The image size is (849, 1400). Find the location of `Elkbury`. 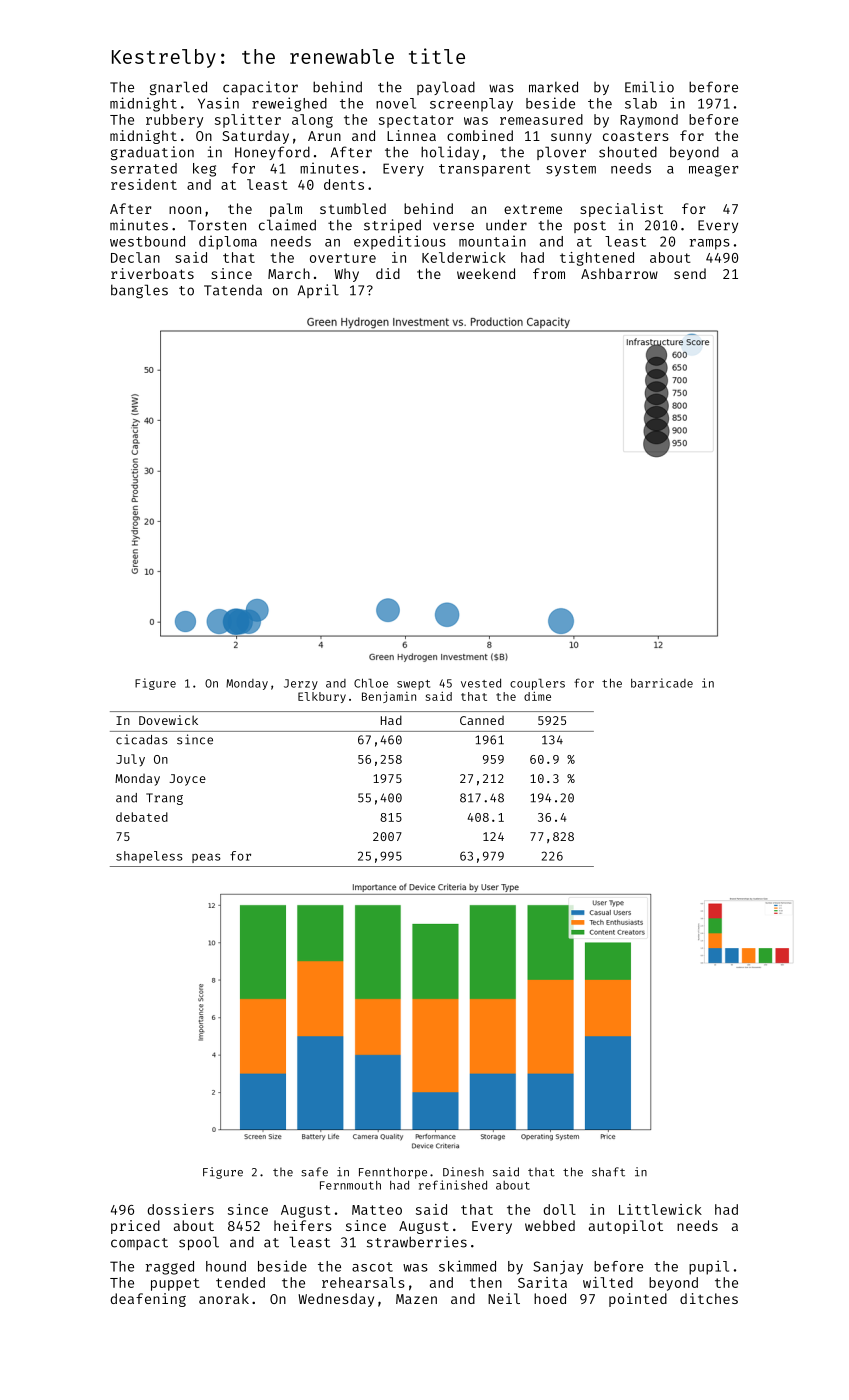

Elkbury is located at coordinates (322, 697).
